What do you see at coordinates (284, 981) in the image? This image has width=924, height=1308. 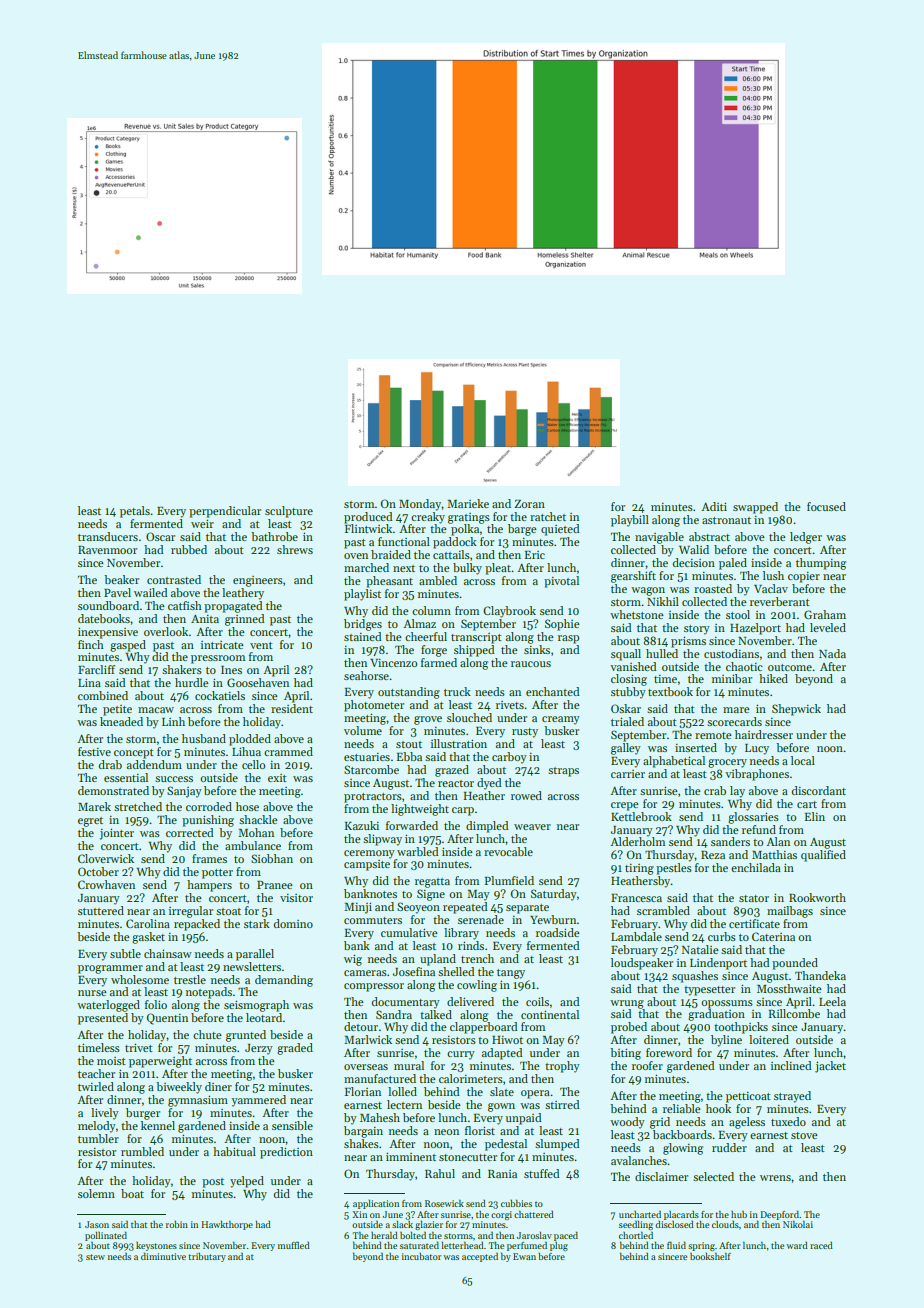 I see `demanding` at bounding box center [284, 981].
